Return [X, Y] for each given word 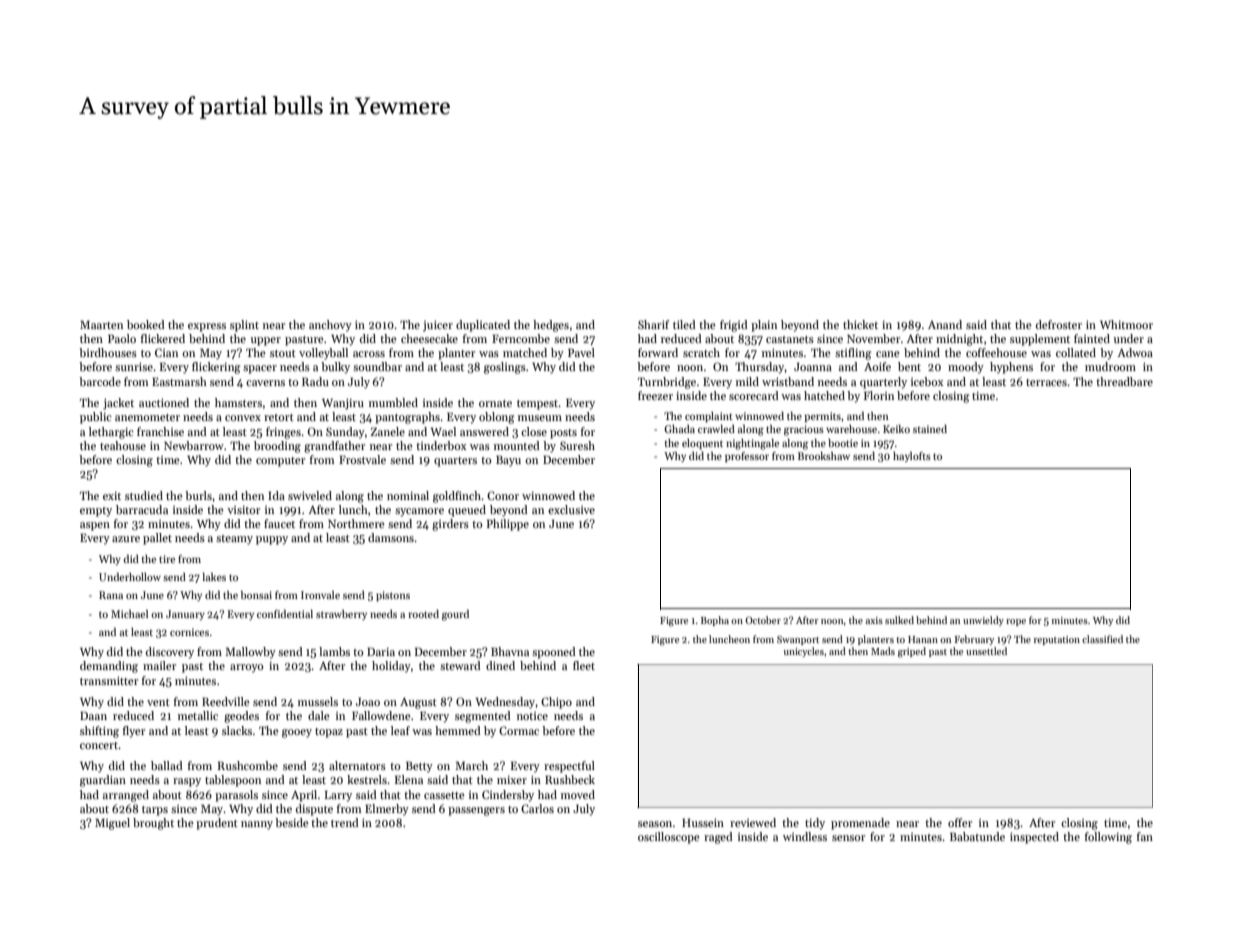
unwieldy [983, 621]
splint [244, 326]
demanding [109, 667]
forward [658, 352]
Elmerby [387, 810]
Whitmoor [1126, 324]
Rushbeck [570, 779]
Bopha [715, 621]
